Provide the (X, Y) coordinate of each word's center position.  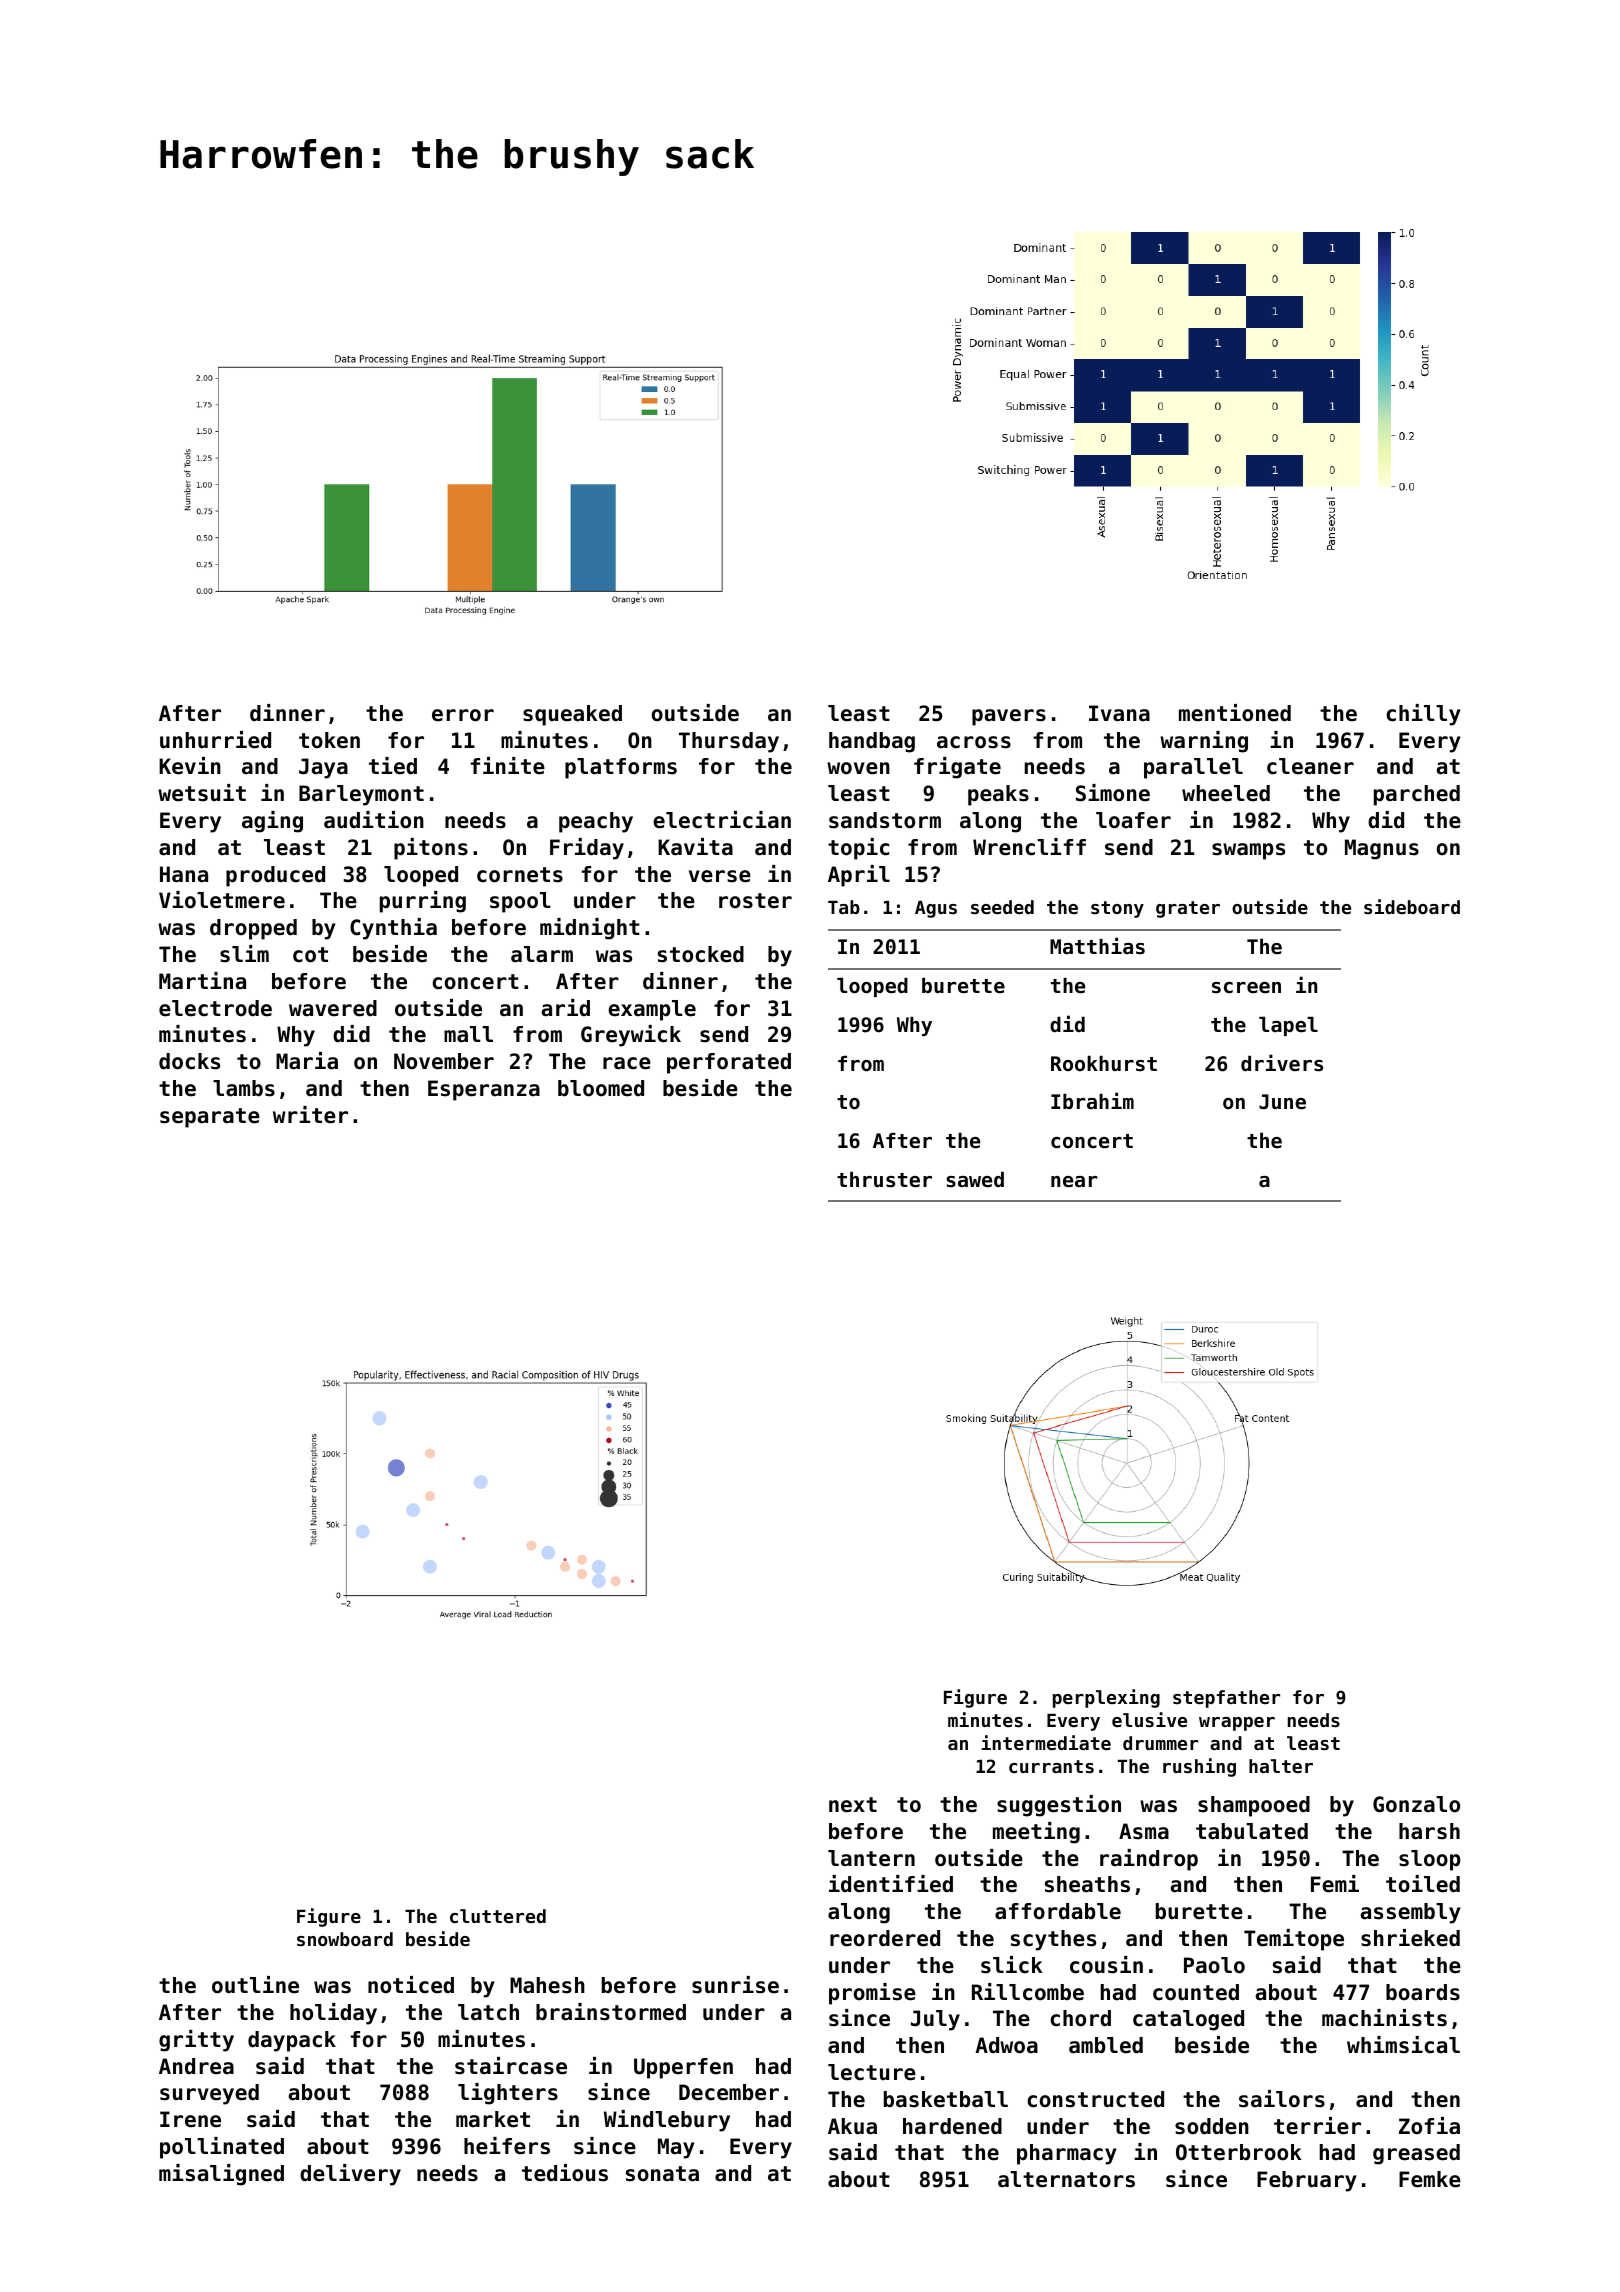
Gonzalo (1416, 1804)
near (1074, 1182)
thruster (884, 1180)
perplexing (1106, 1698)
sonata (662, 2174)
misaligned (221, 2175)
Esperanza (484, 1090)
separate (210, 1118)
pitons (431, 849)
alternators (1066, 2179)
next (853, 1805)
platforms (621, 768)
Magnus (1382, 849)
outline (255, 1985)
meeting (1036, 1833)
